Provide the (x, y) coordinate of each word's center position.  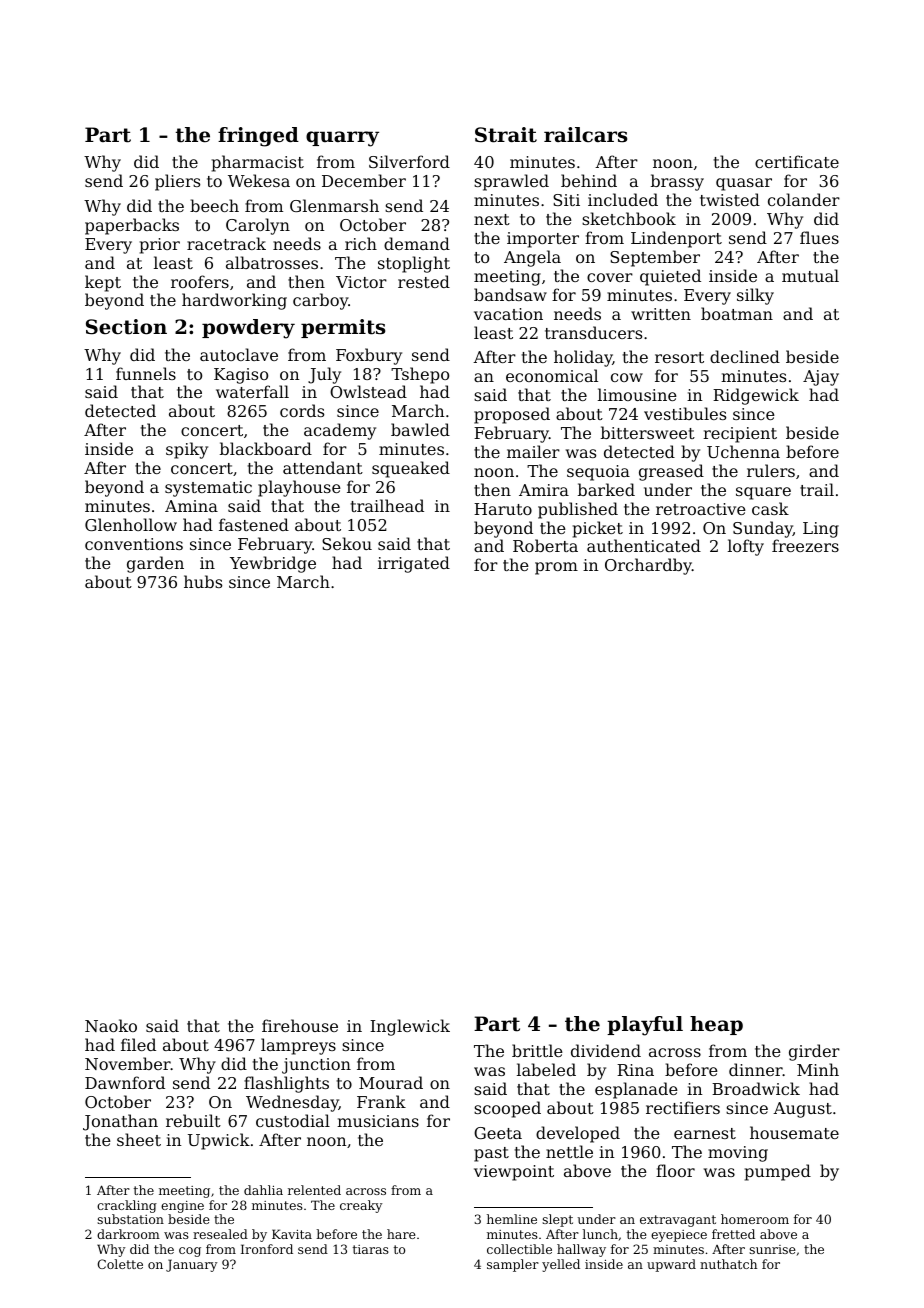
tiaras (371, 1249)
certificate (797, 161)
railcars (585, 135)
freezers (805, 545)
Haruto (503, 509)
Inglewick (410, 1027)
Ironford (267, 1249)
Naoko (111, 1025)
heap (716, 1025)
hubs (203, 581)
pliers (177, 182)
